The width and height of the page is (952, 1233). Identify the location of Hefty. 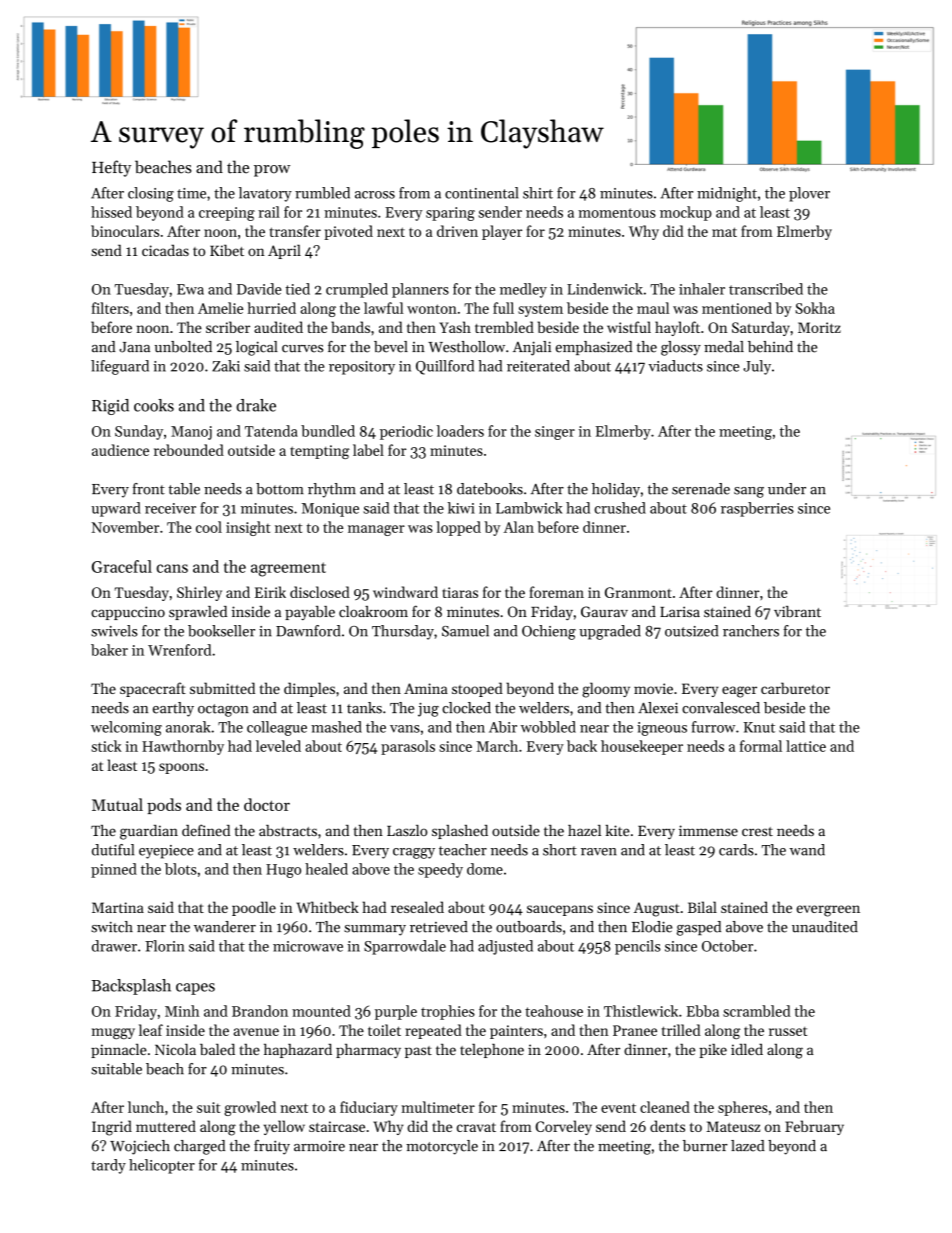
(111, 168).
